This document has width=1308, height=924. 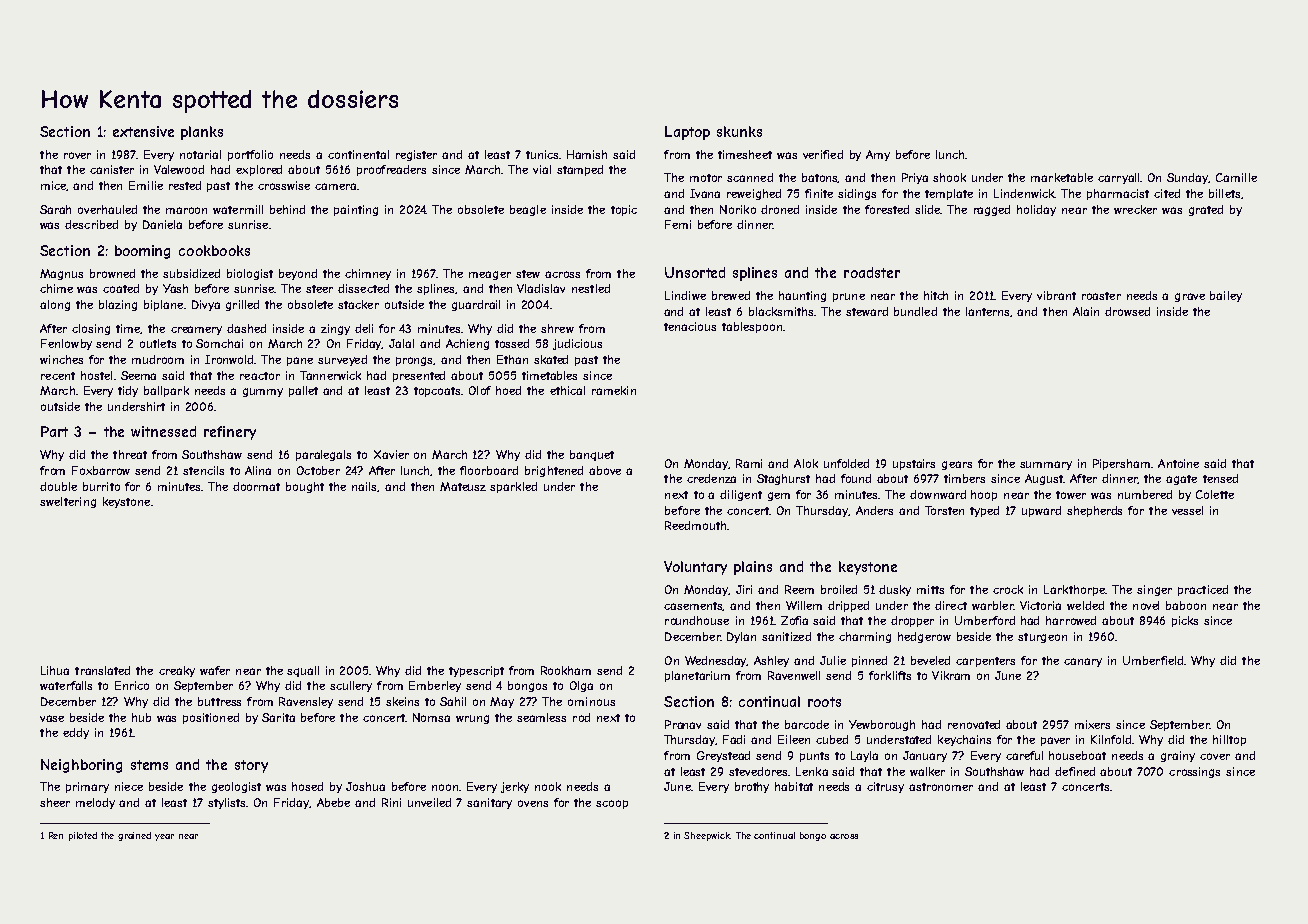 What do you see at coordinates (191, 273) in the document?
I see `subsidized` at bounding box center [191, 273].
